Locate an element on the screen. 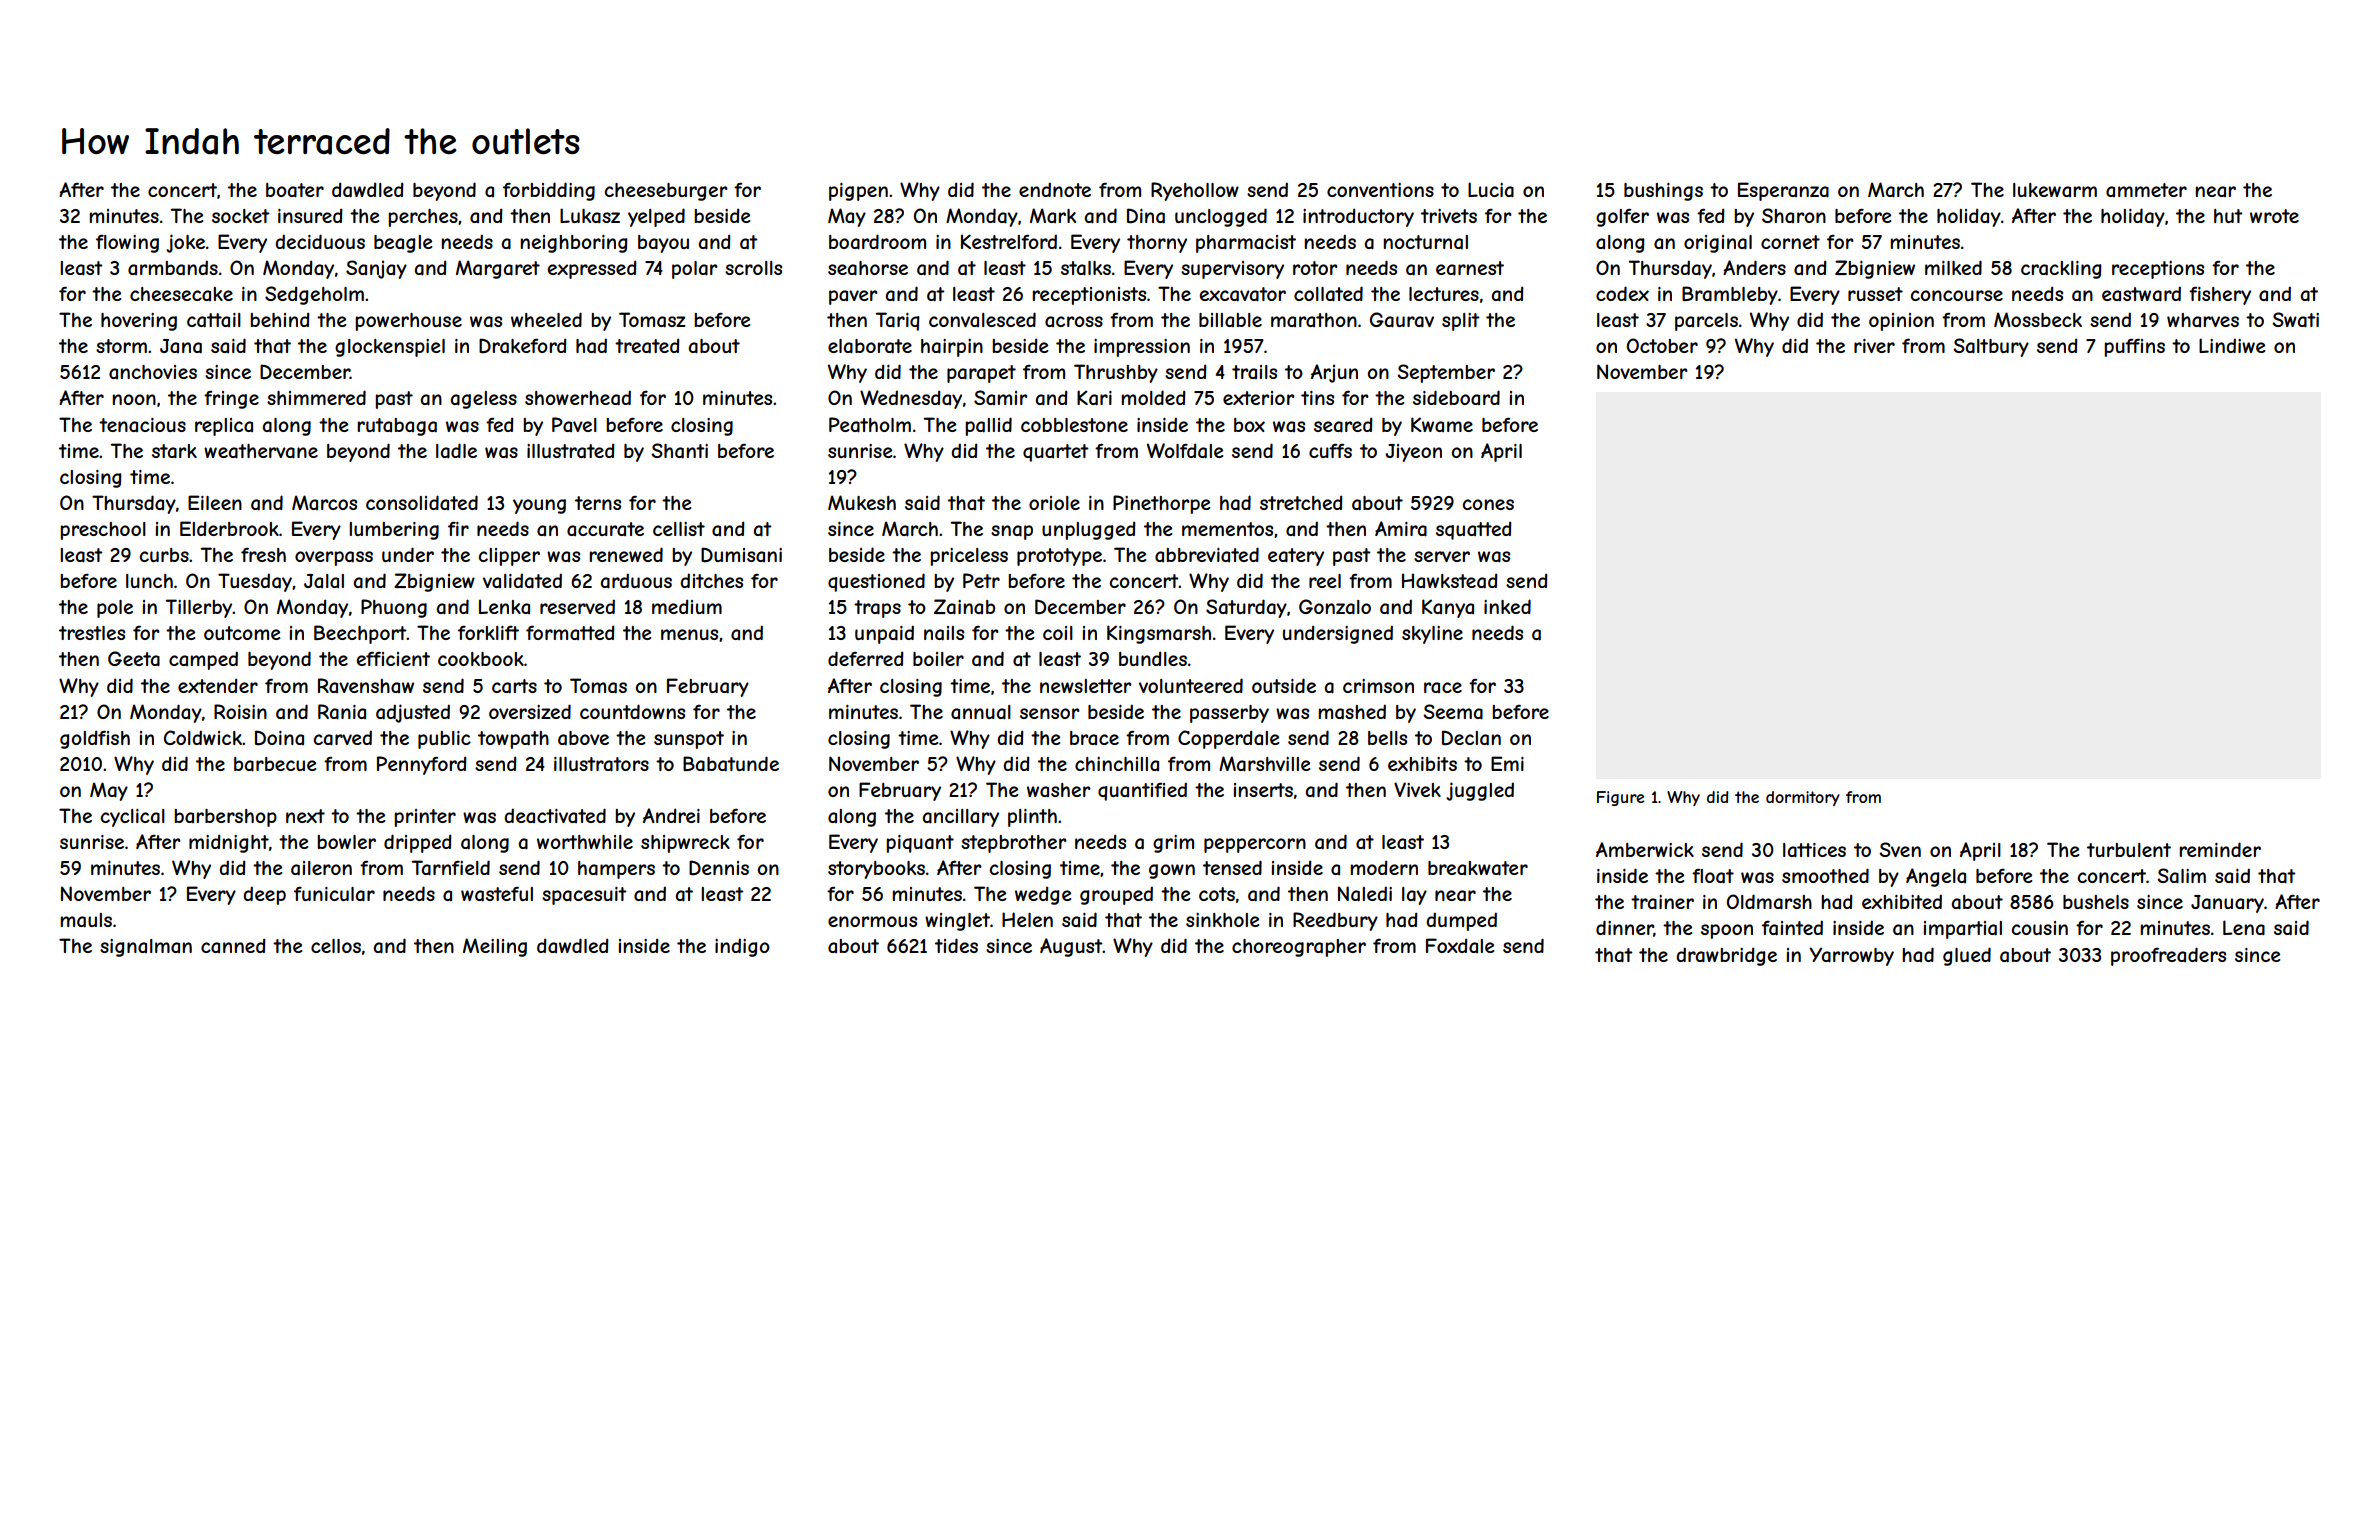 This screenshot has width=2380, height=1540. illustrators is located at coordinates (601, 764).
